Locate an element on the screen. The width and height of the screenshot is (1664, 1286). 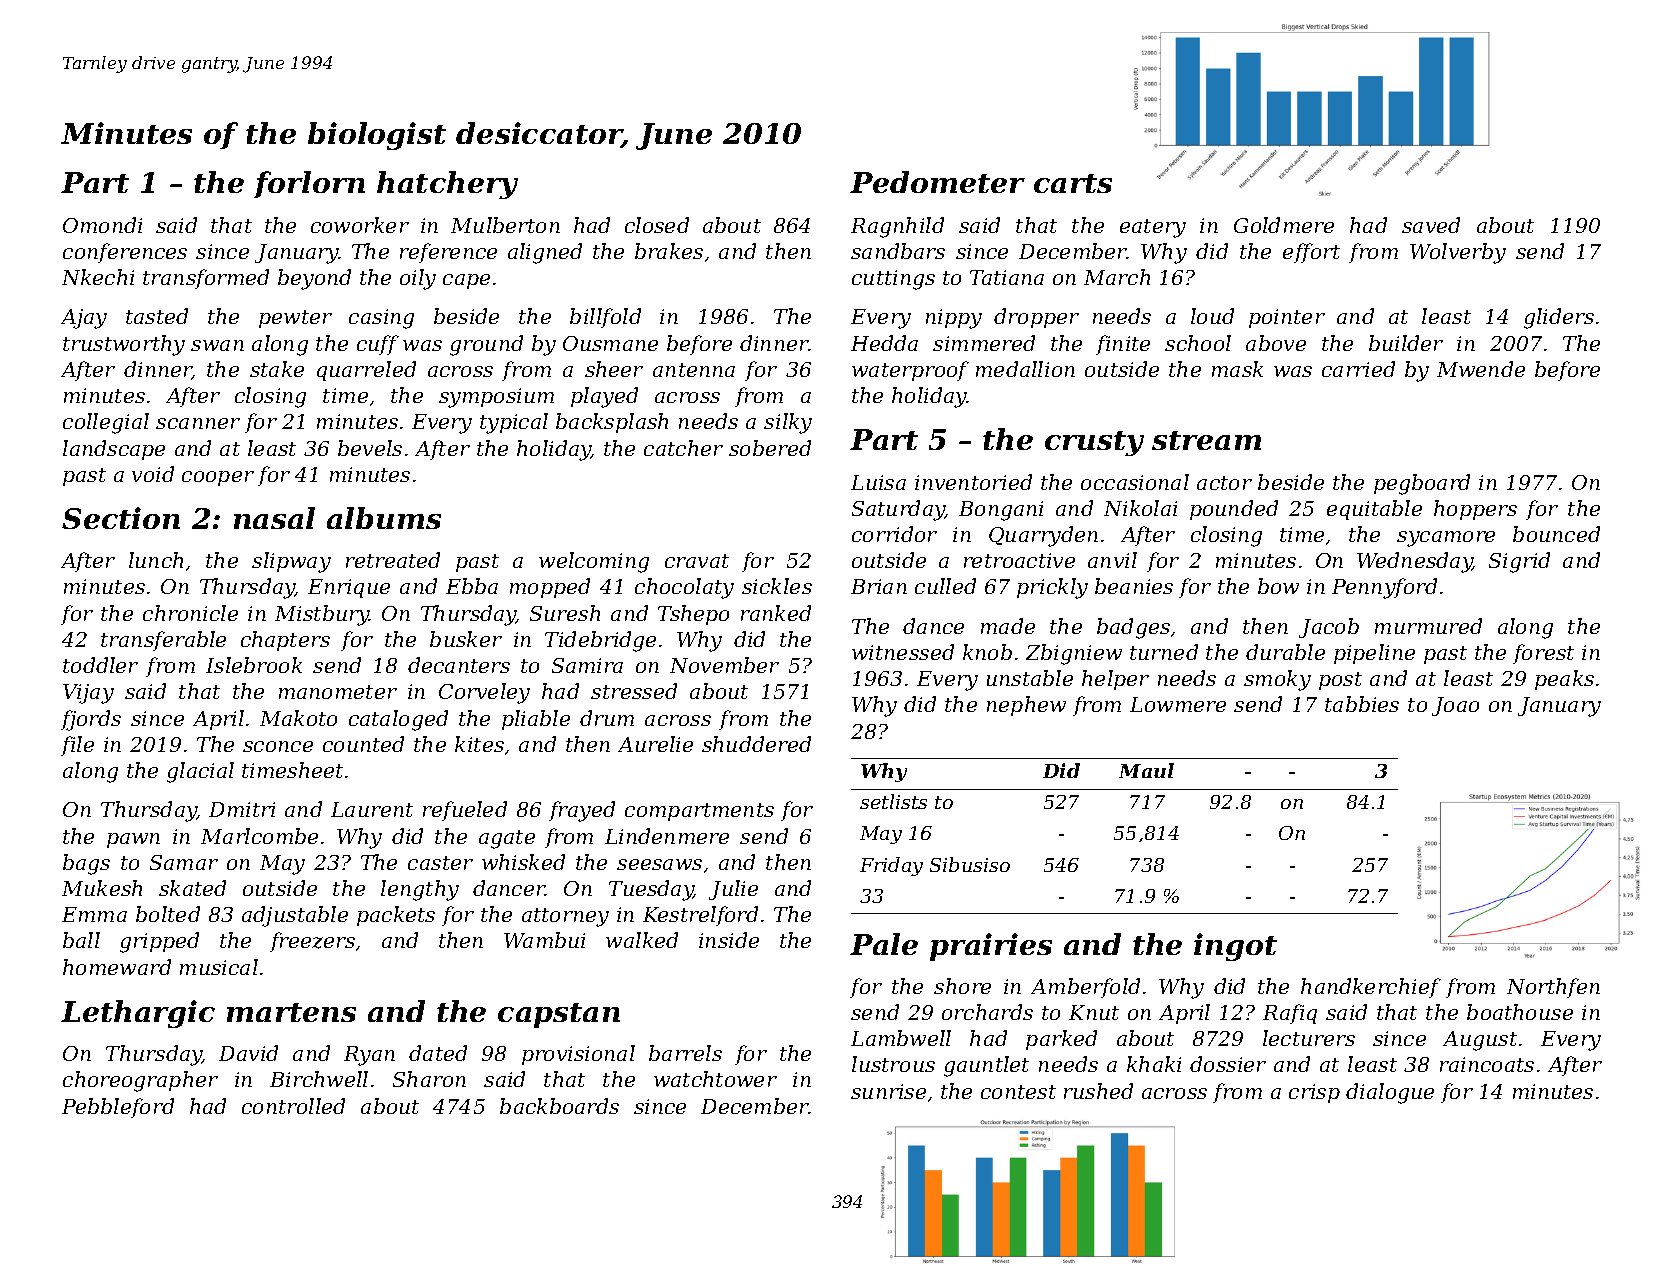
glacial is located at coordinates (200, 772).
